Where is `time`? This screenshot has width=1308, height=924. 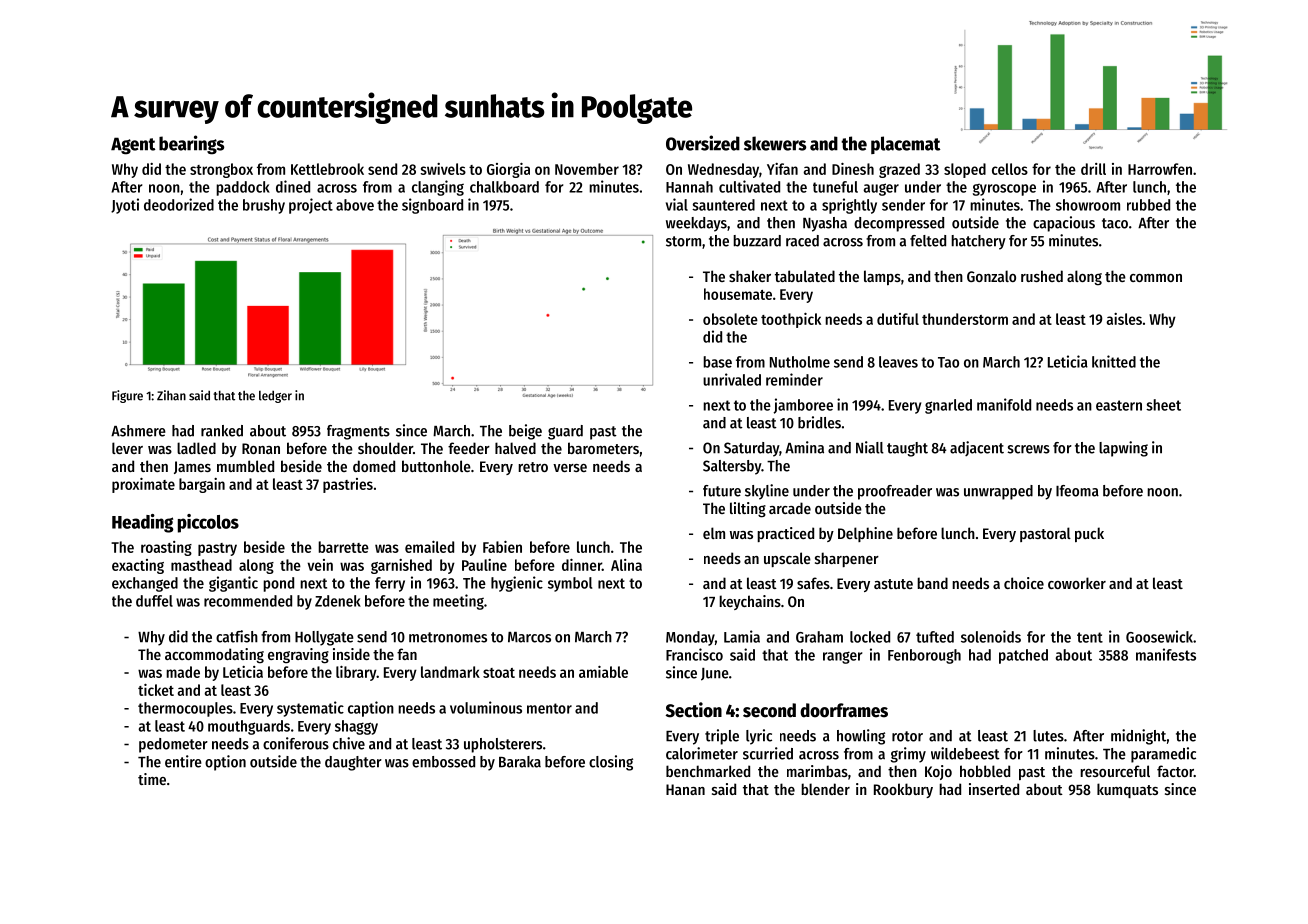
time is located at coordinates (152, 779).
